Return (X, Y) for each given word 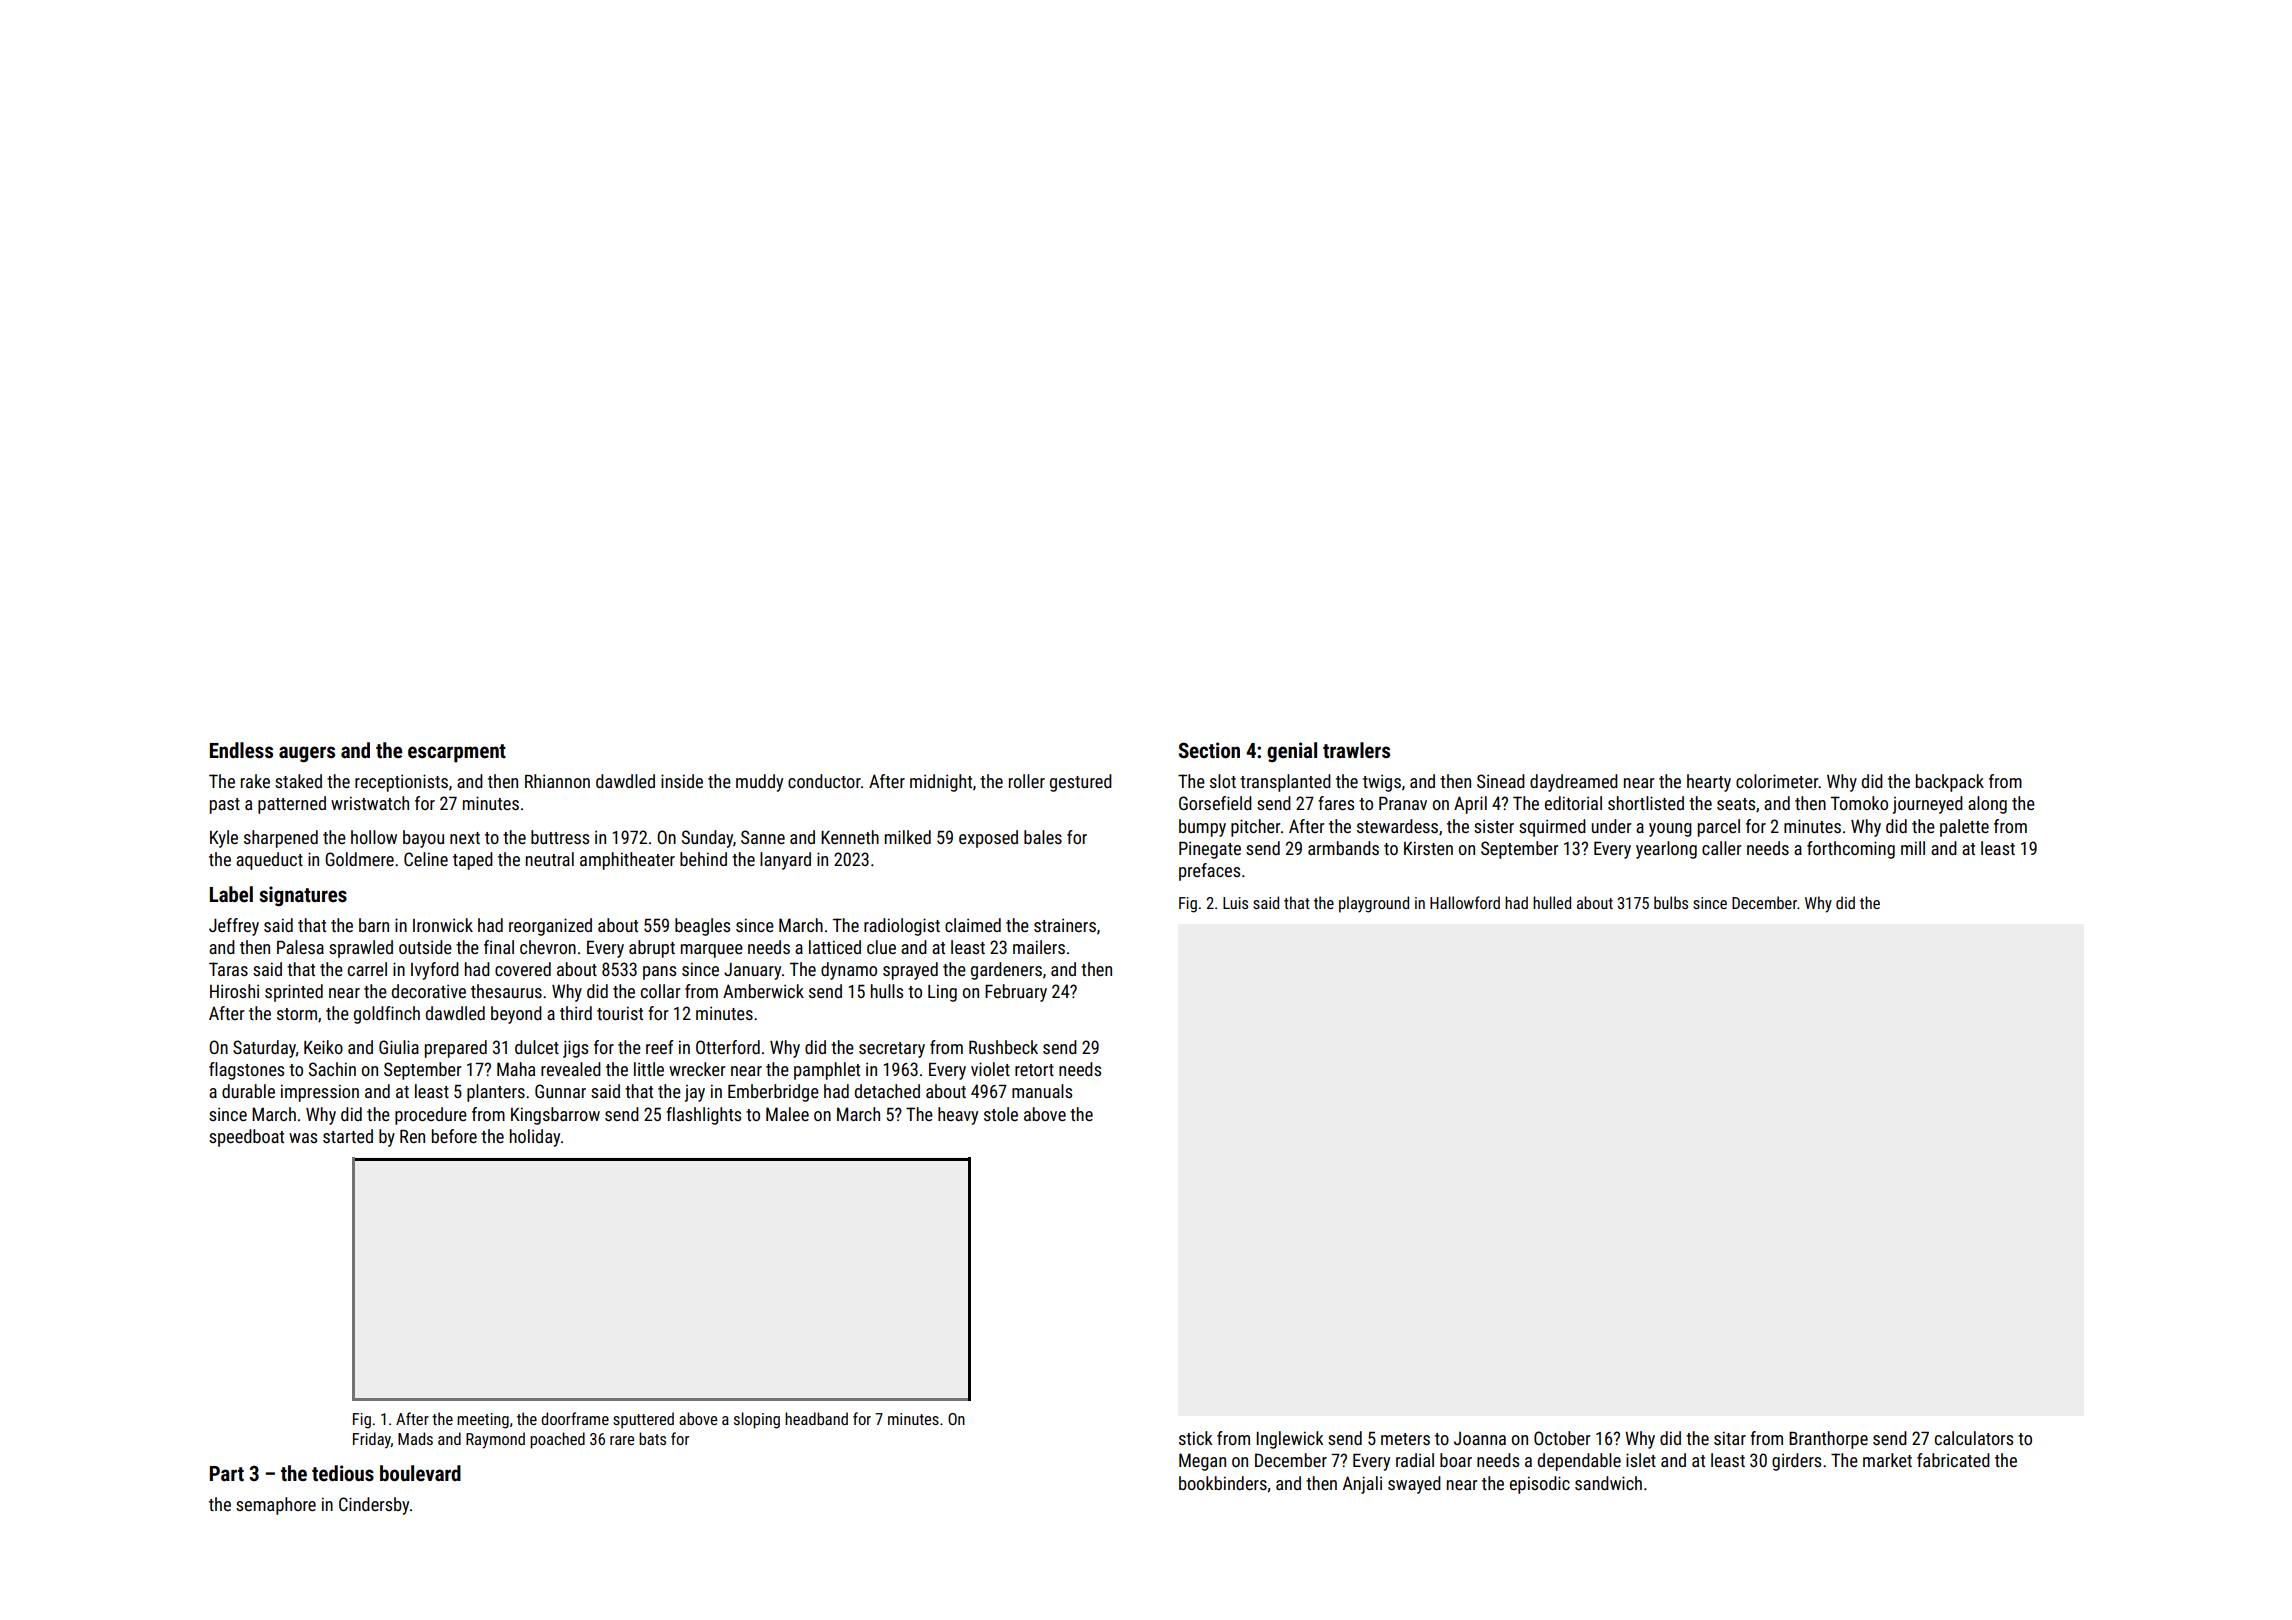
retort (1034, 1070)
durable (248, 1091)
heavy (958, 1116)
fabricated (1953, 1460)
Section (1209, 750)
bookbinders (1223, 1483)
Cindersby (374, 1506)
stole (1001, 1114)
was (303, 1138)
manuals (1042, 1091)
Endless (241, 750)
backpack (1950, 783)
